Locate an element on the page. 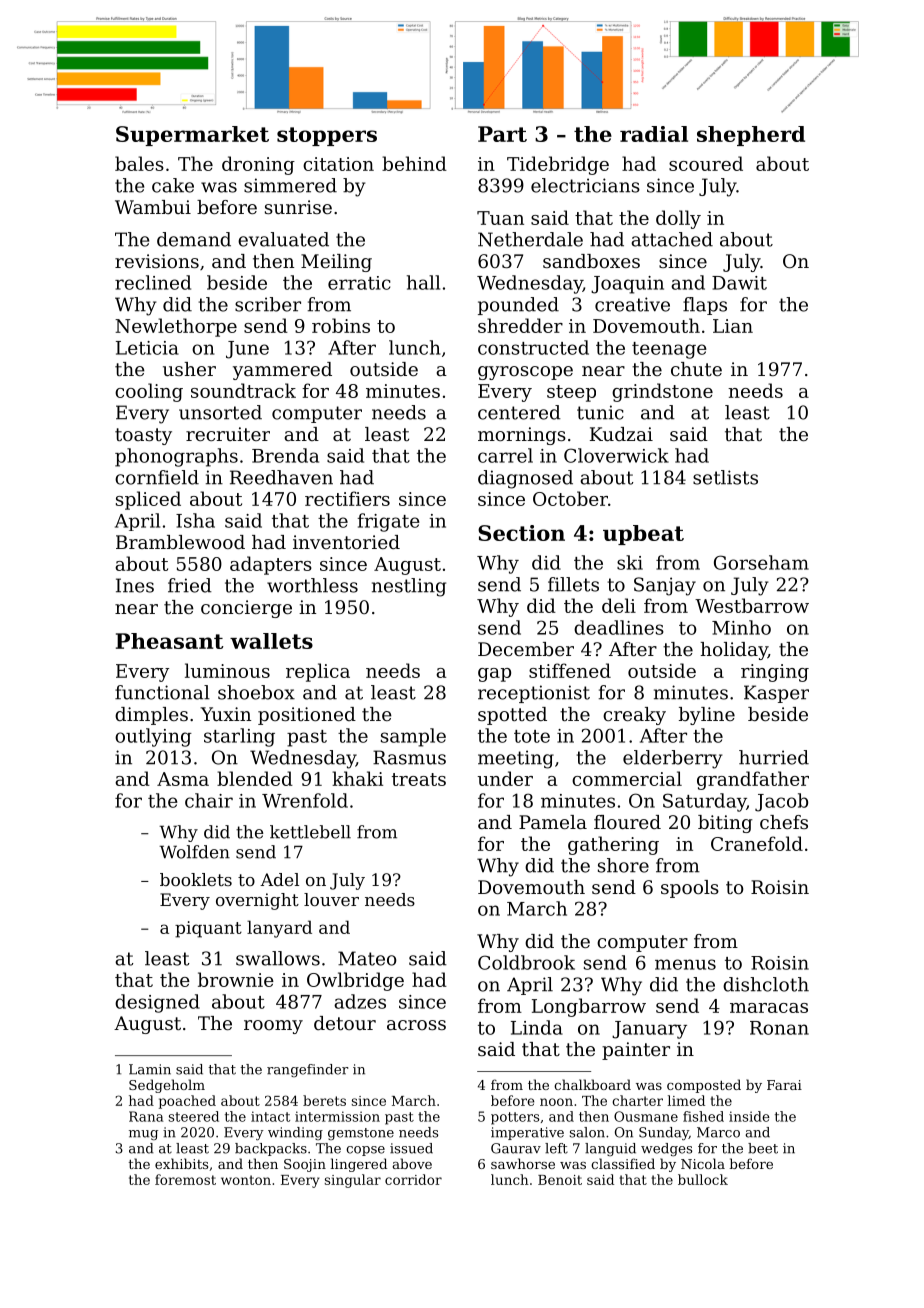 The width and height of the image is (924, 1308). recruiter is located at coordinates (228, 434).
